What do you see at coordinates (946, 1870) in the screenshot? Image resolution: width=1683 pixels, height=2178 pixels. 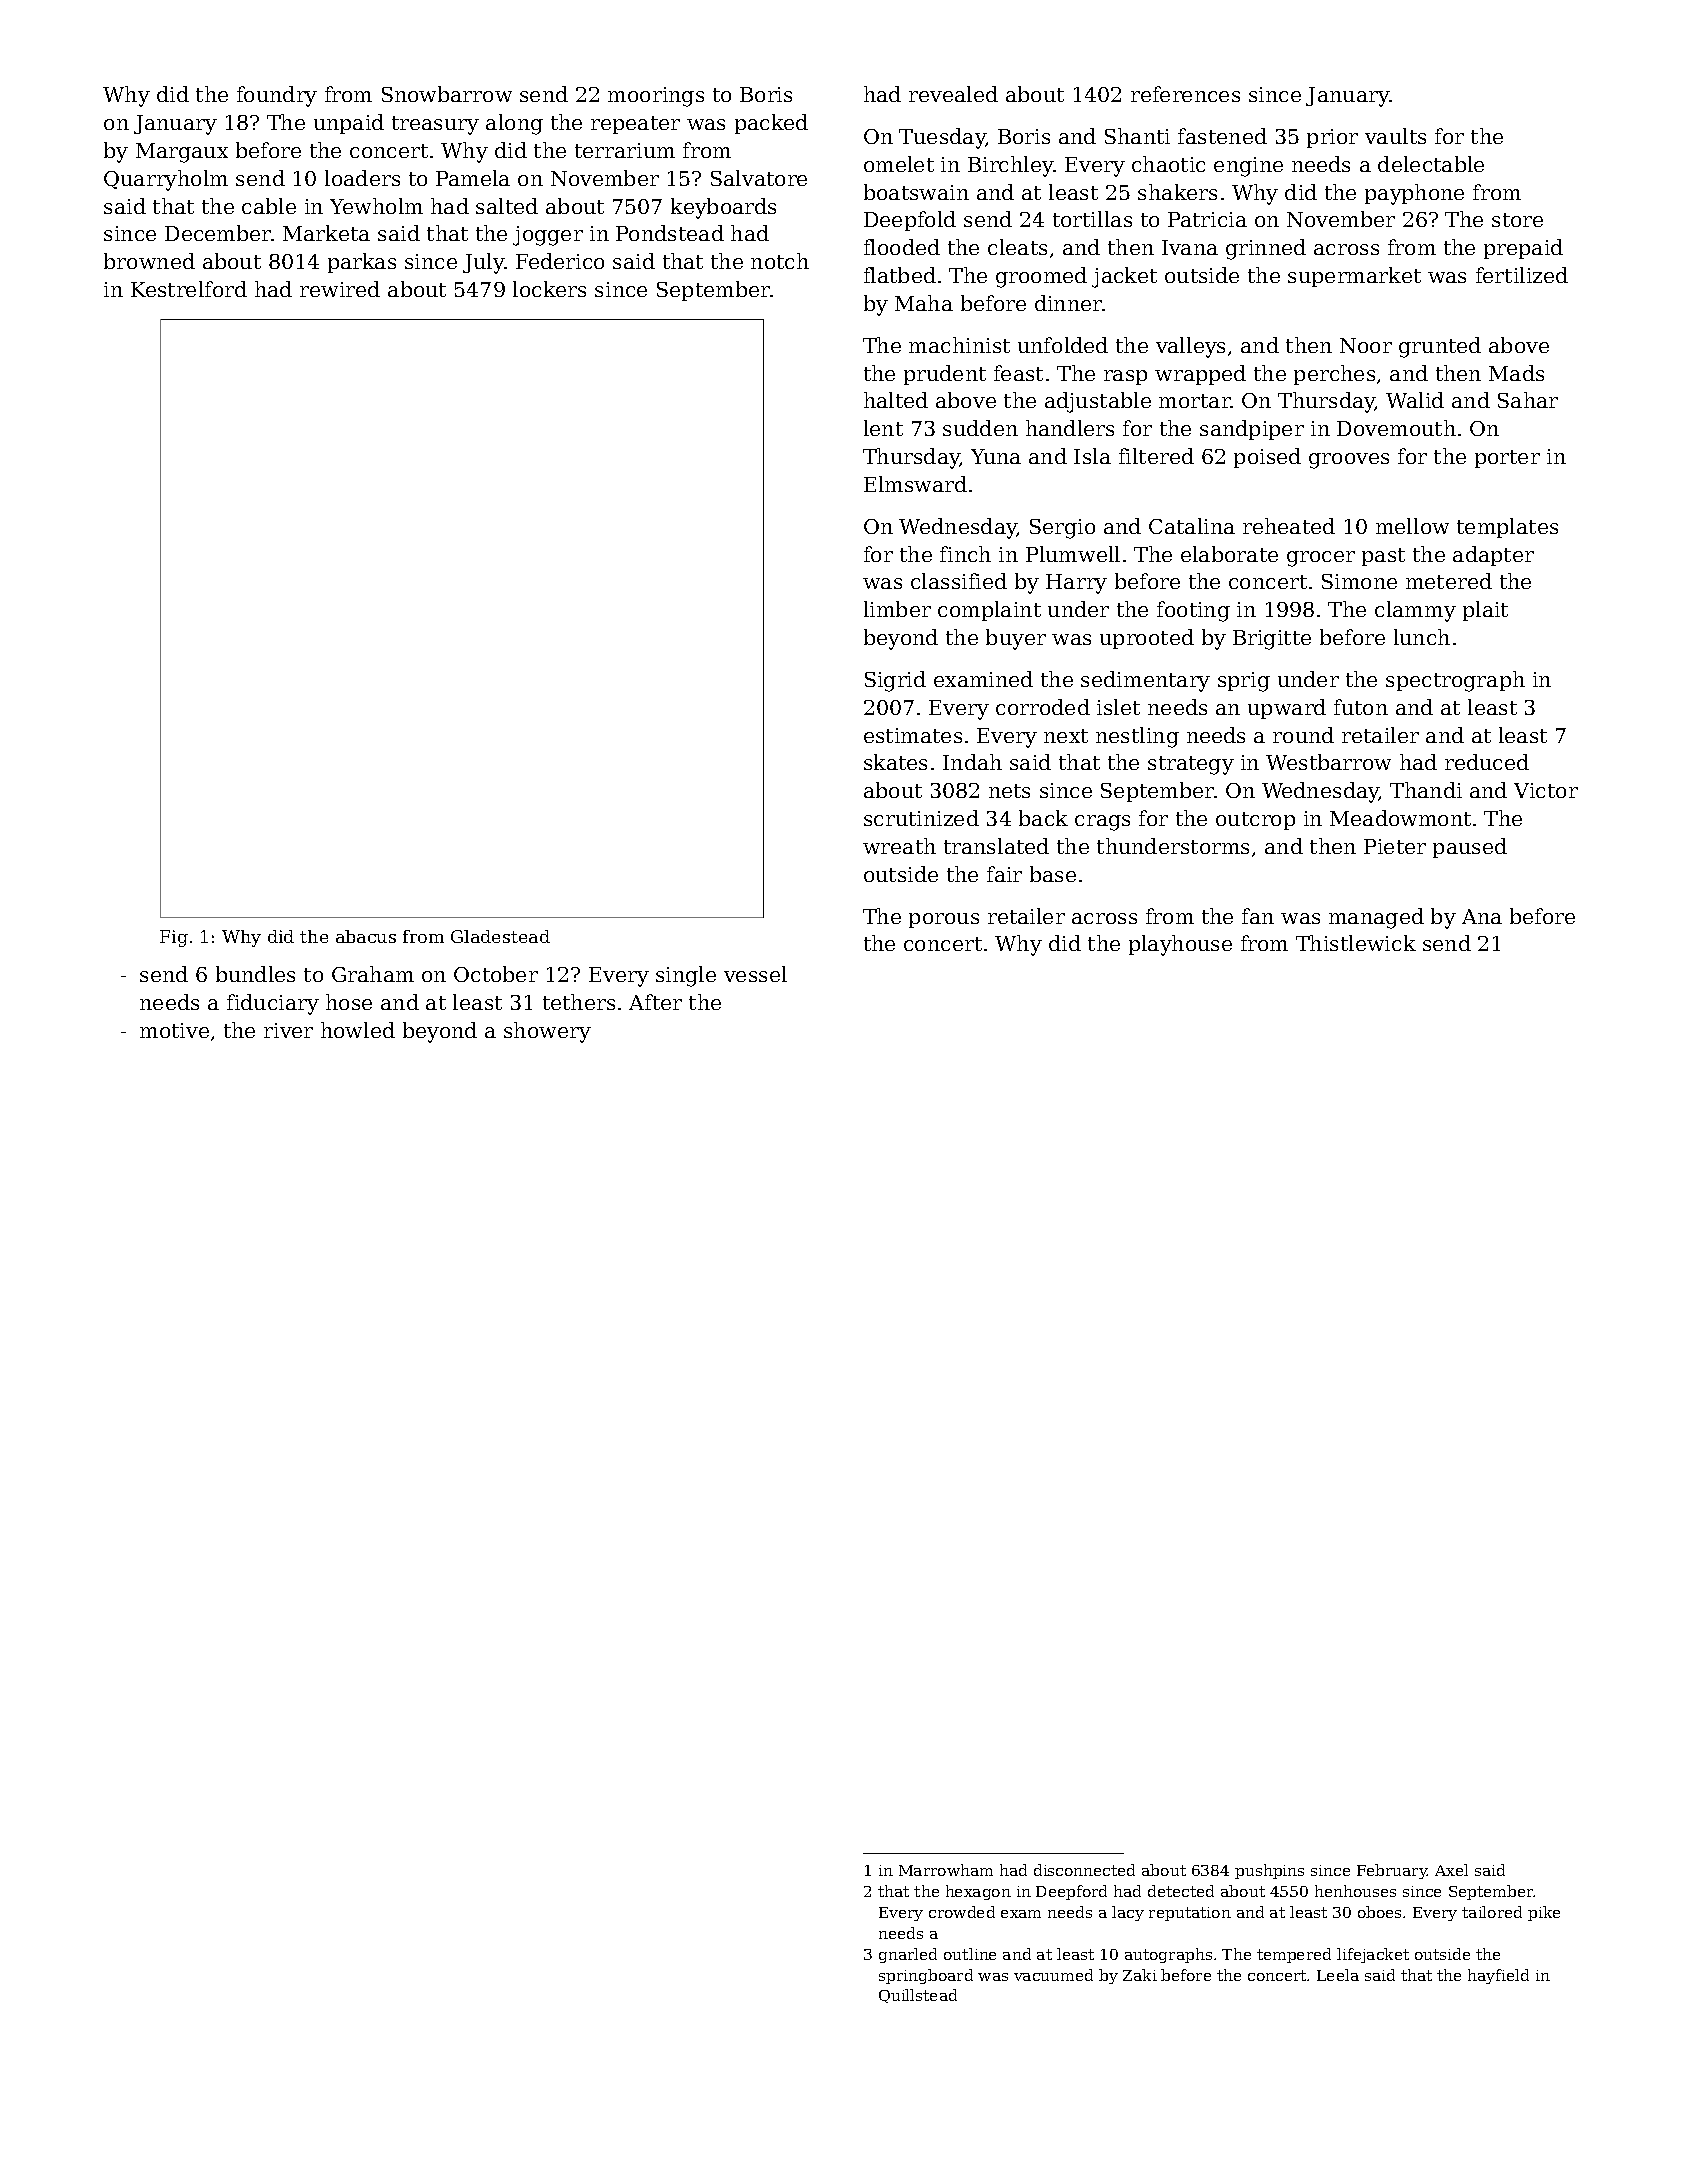 I see `Marrowham` at bounding box center [946, 1870].
